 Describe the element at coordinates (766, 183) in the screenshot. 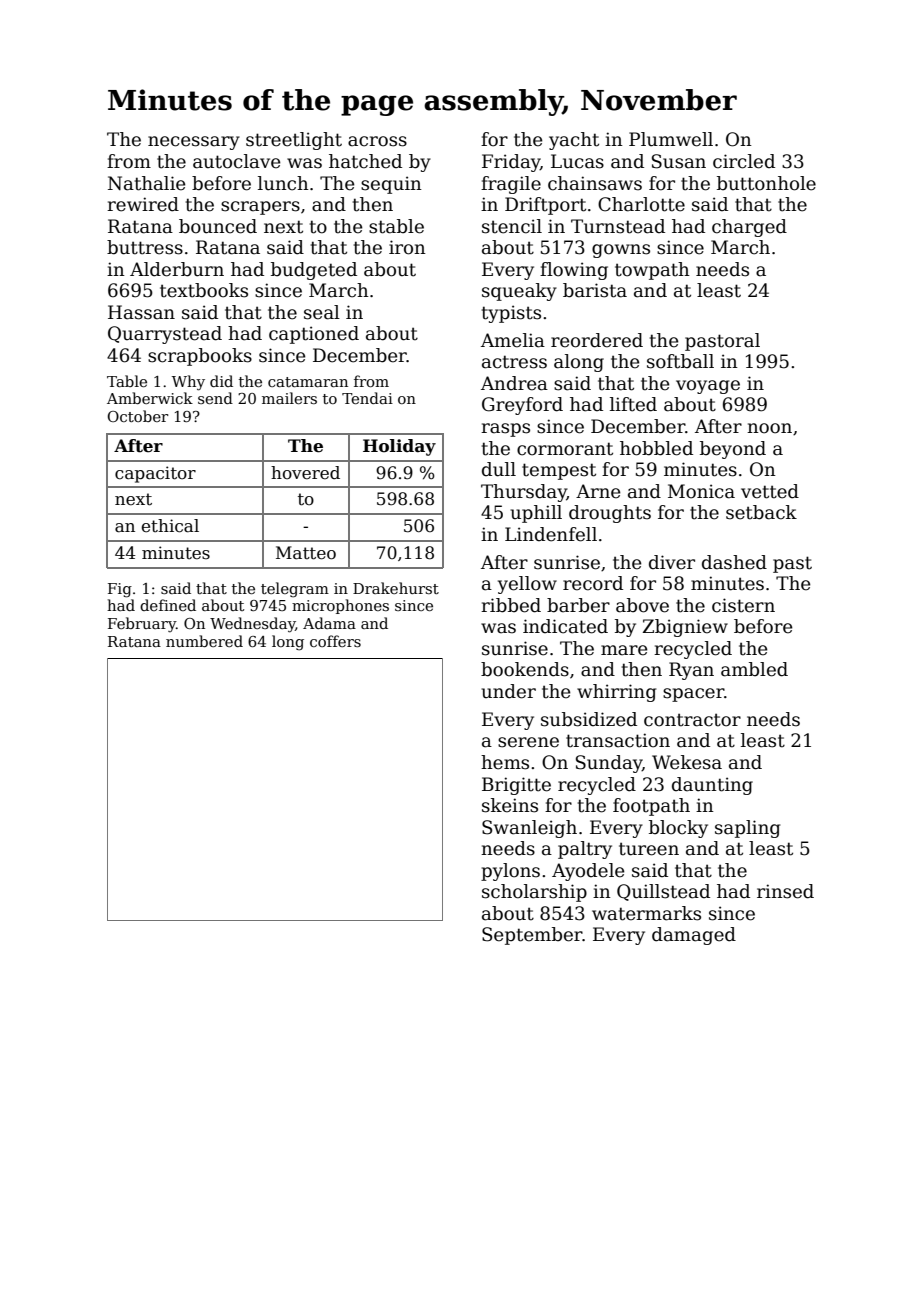

I see `buttonhole` at that location.
